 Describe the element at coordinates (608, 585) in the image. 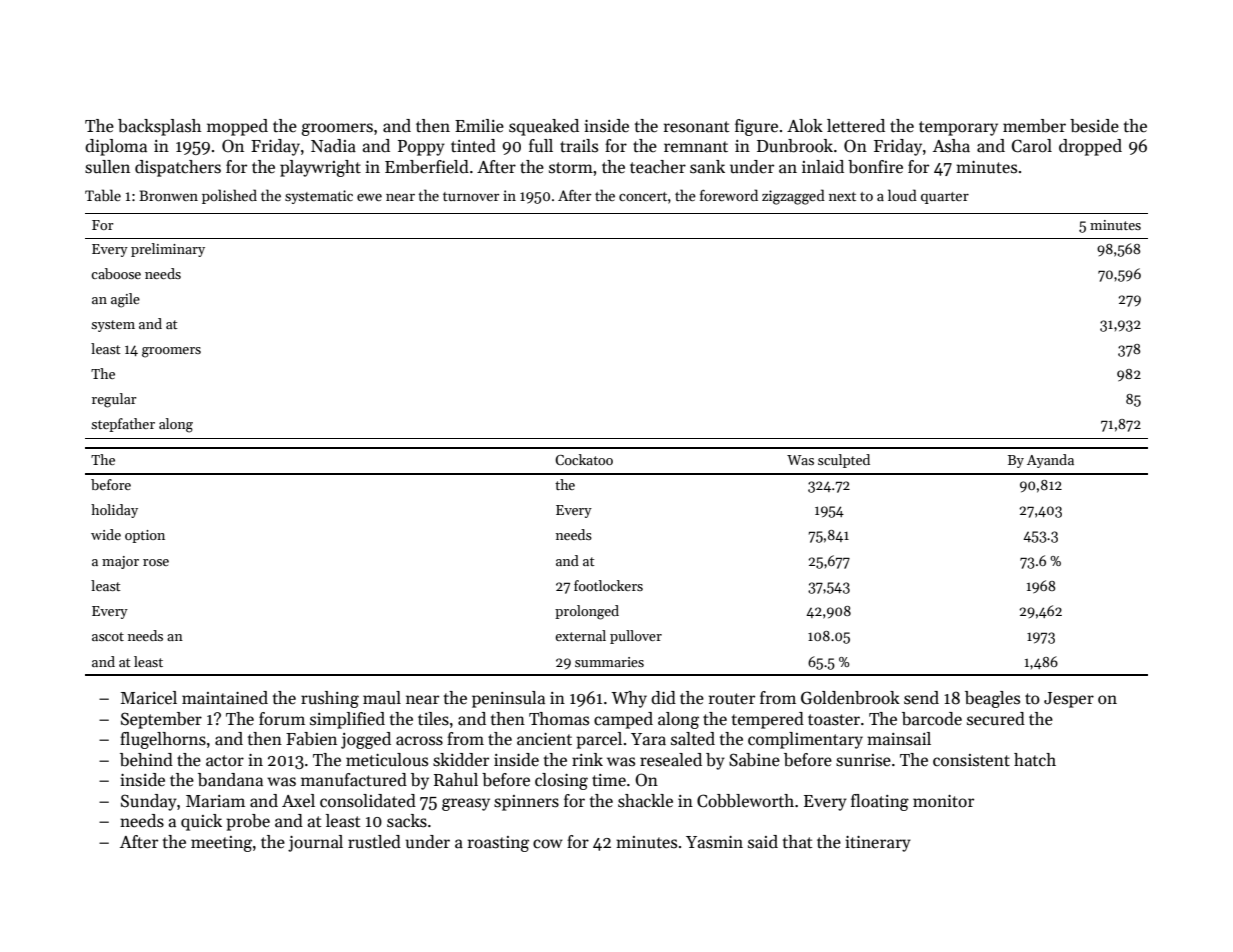

I see `footlockers` at that location.
